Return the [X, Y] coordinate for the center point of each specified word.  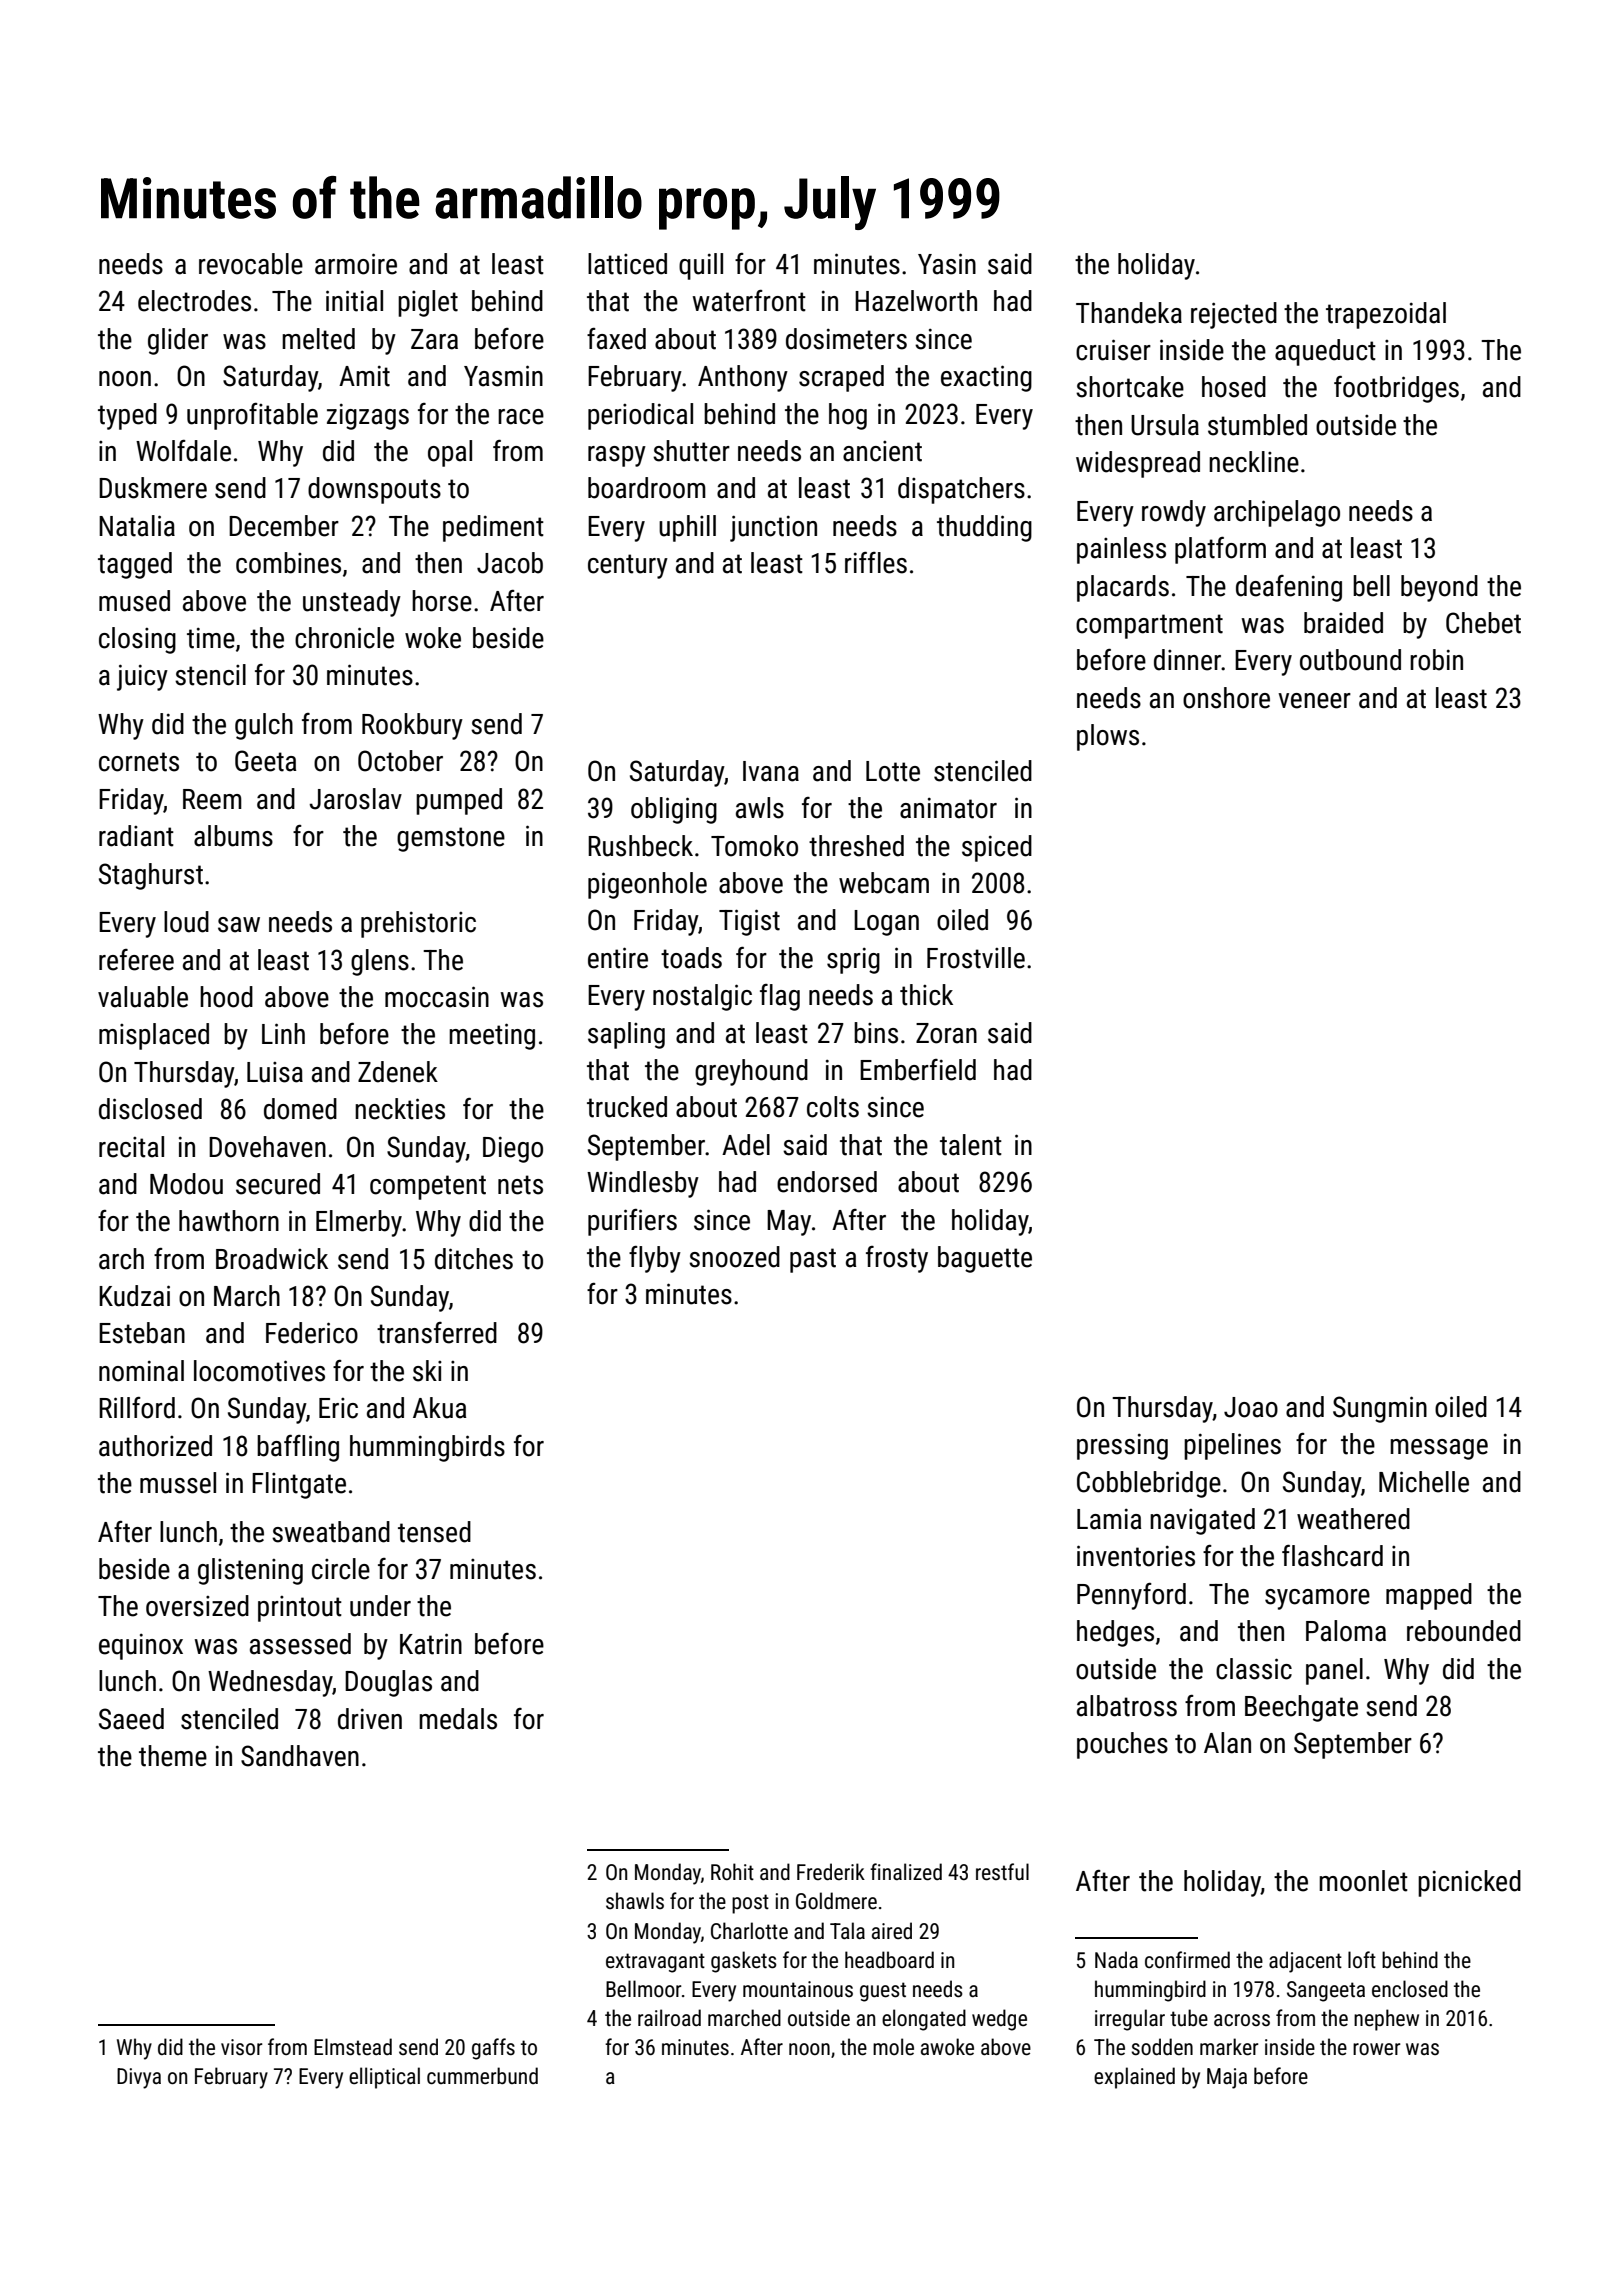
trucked [627, 1107]
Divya [139, 2078]
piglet [428, 303]
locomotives [259, 1371]
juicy [142, 677]
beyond [1439, 588]
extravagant [655, 1963]
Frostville [976, 958]
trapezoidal [1386, 315]
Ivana [771, 771]
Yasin [947, 264]
